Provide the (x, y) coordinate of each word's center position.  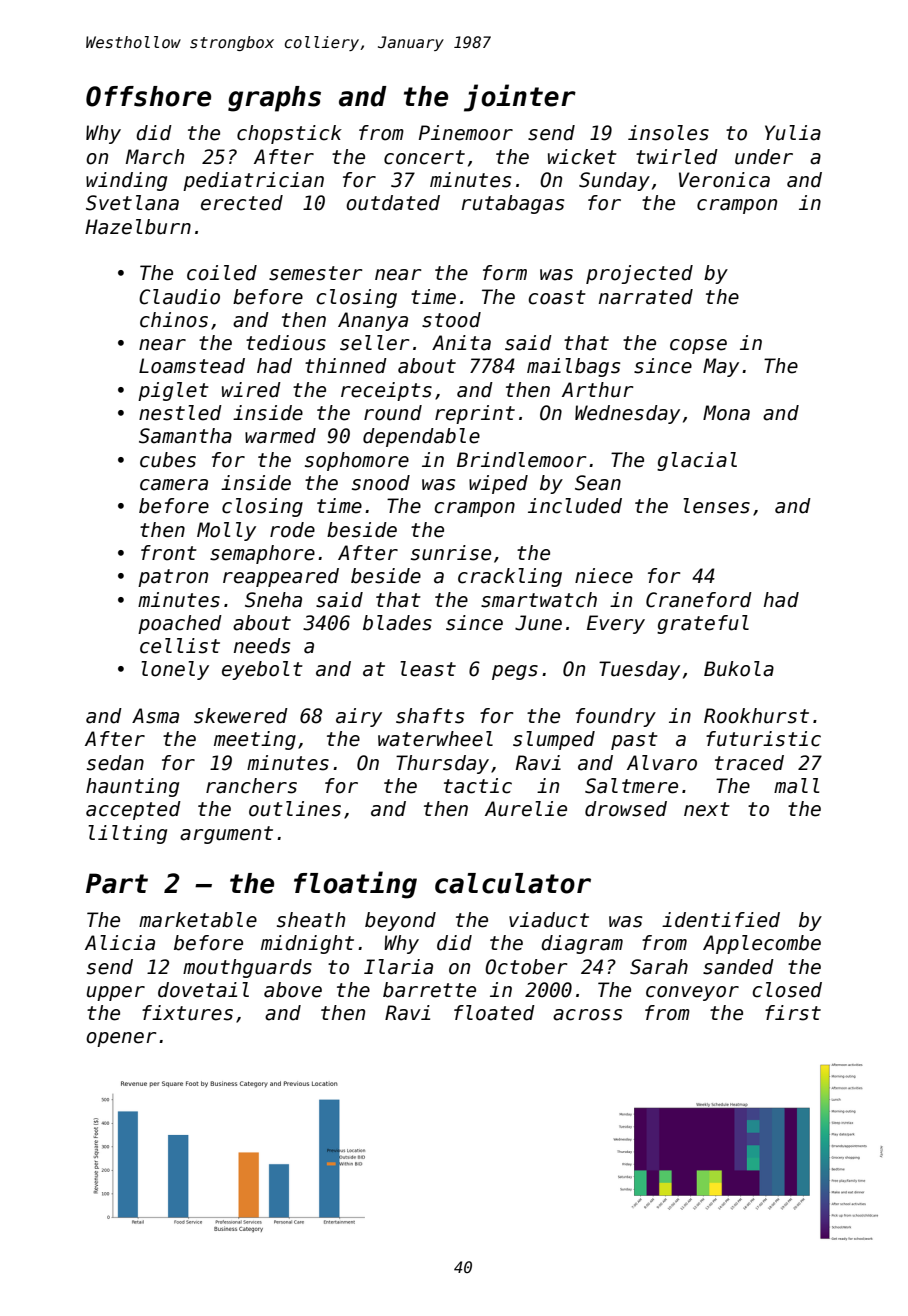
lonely (175, 670)
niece (604, 576)
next (707, 809)
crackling (510, 577)
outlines (295, 809)
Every (616, 624)
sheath (311, 920)
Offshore (148, 96)
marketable (198, 920)
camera (174, 485)
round (393, 413)
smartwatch (539, 600)
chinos (174, 320)
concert (424, 157)
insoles (668, 133)
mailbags (573, 367)
